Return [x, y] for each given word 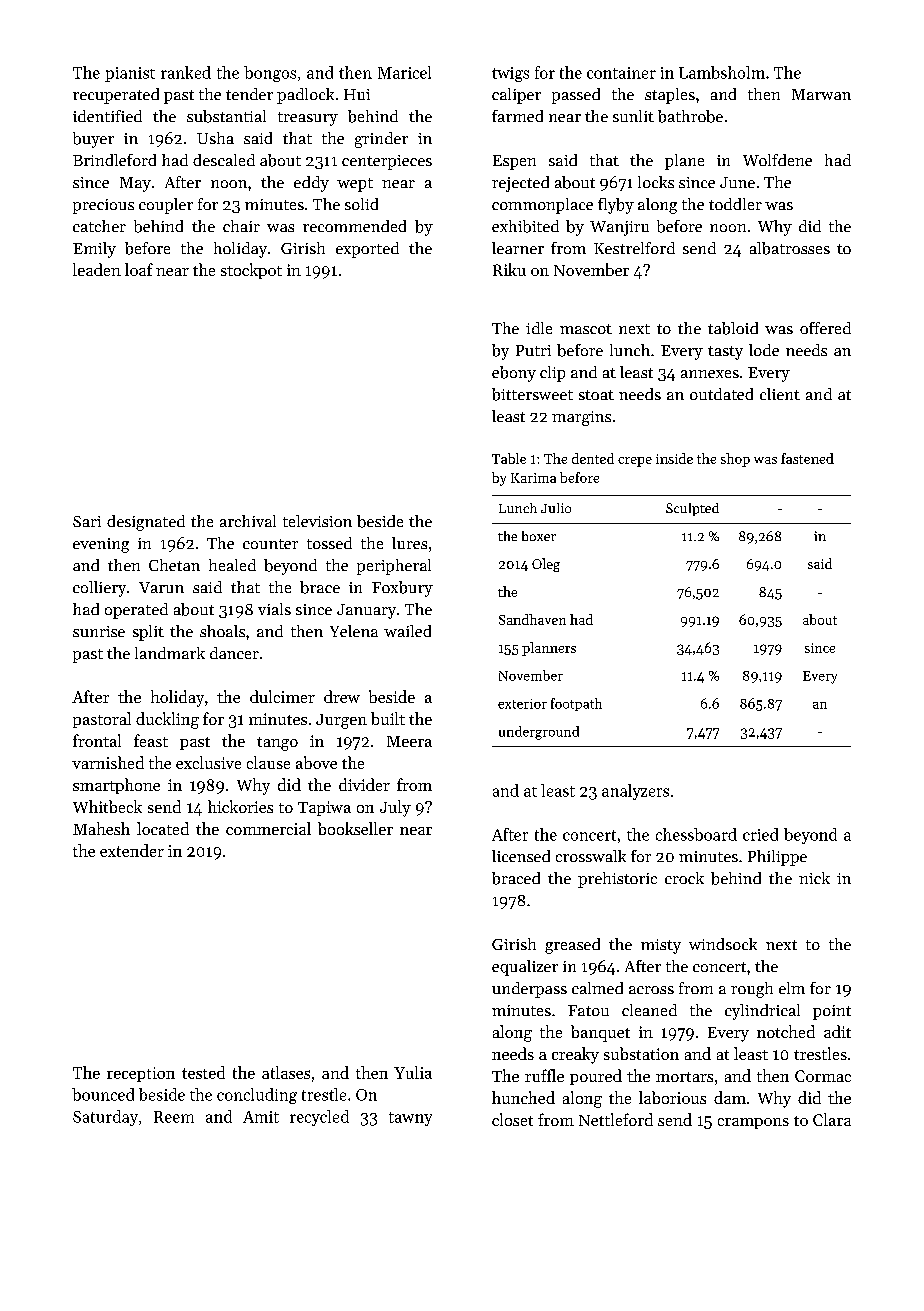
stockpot [251, 271]
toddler [735, 204]
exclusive [208, 762]
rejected [520, 184]
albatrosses [790, 248]
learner [518, 248]
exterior [522, 704]
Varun [161, 587]
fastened [807, 458]
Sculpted [692, 509]
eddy [311, 184]
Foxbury [402, 589]
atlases [286, 1072]
